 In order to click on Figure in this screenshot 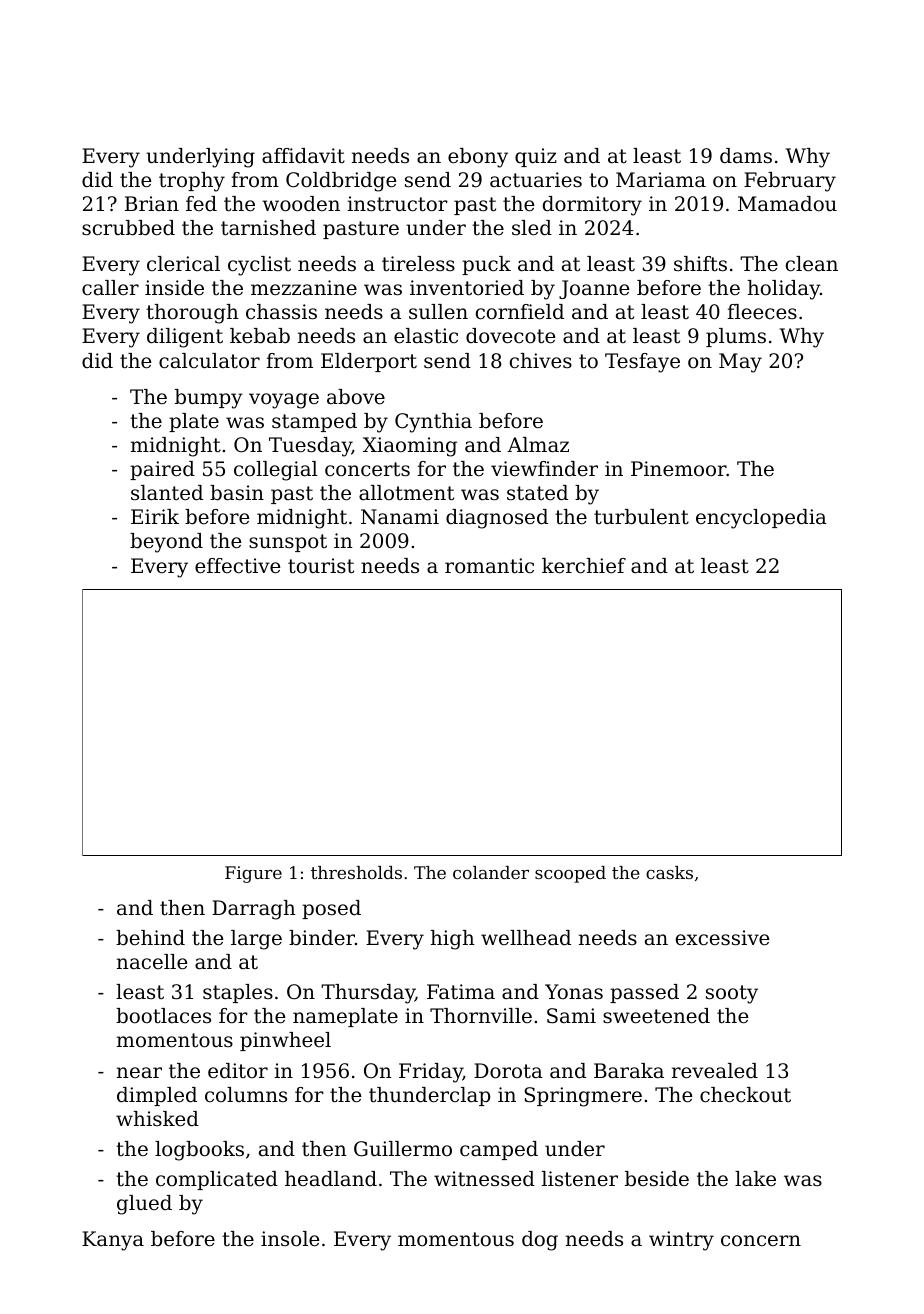, I will do `click(253, 874)`.
